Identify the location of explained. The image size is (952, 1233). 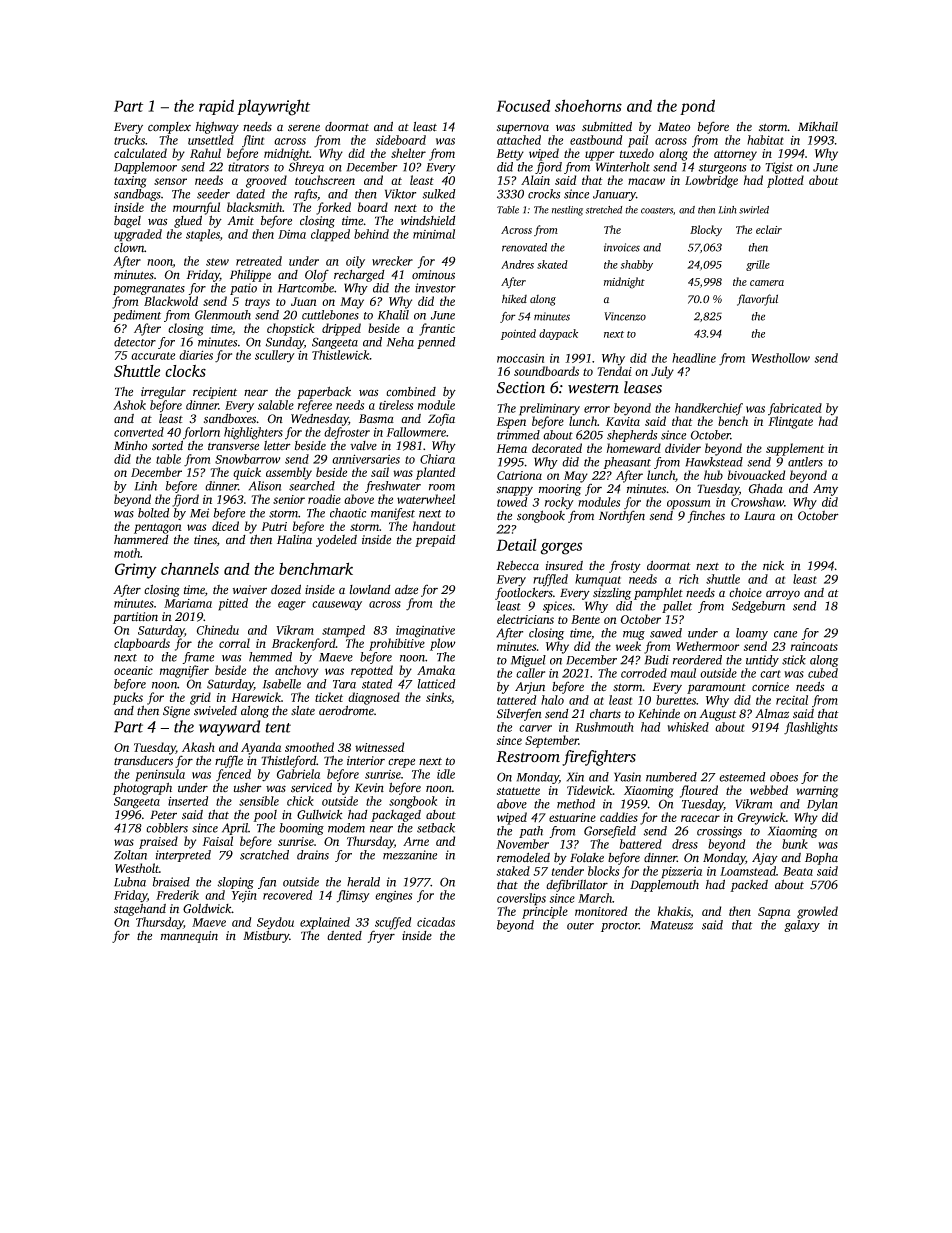
(325, 923).
